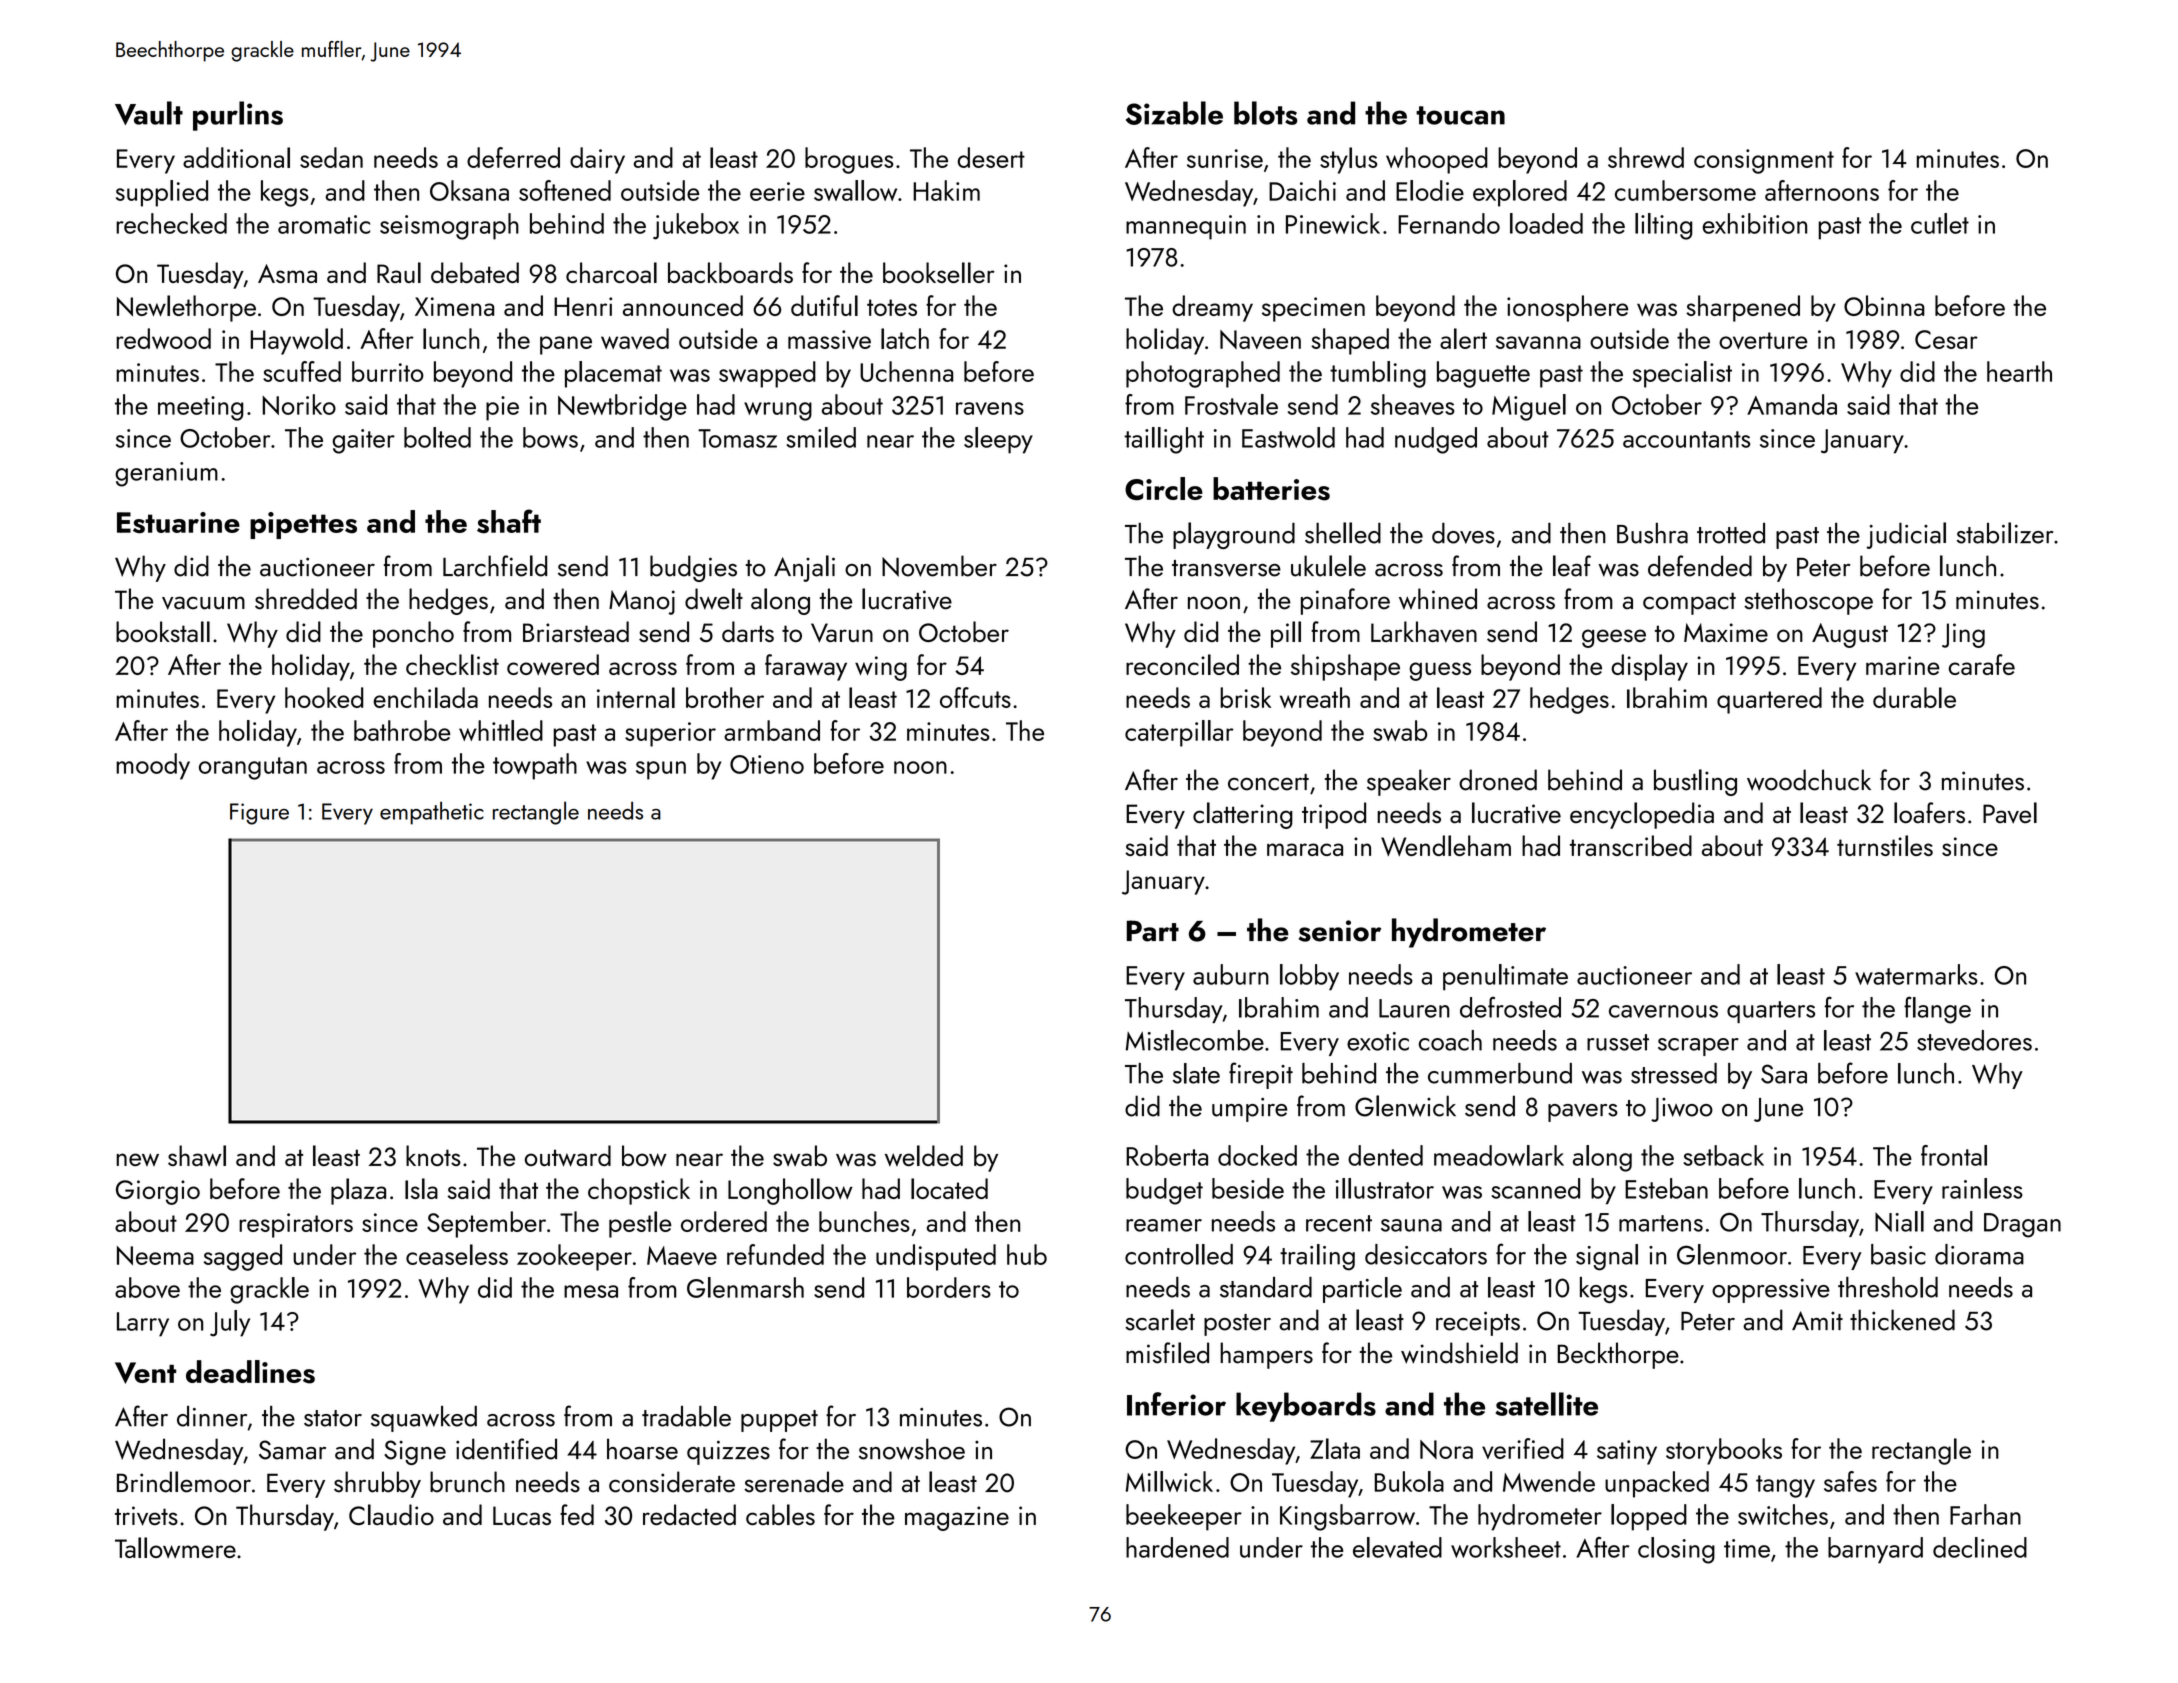 The image size is (2178, 1683). I want to click on Cesar, so click(1946, 339).
